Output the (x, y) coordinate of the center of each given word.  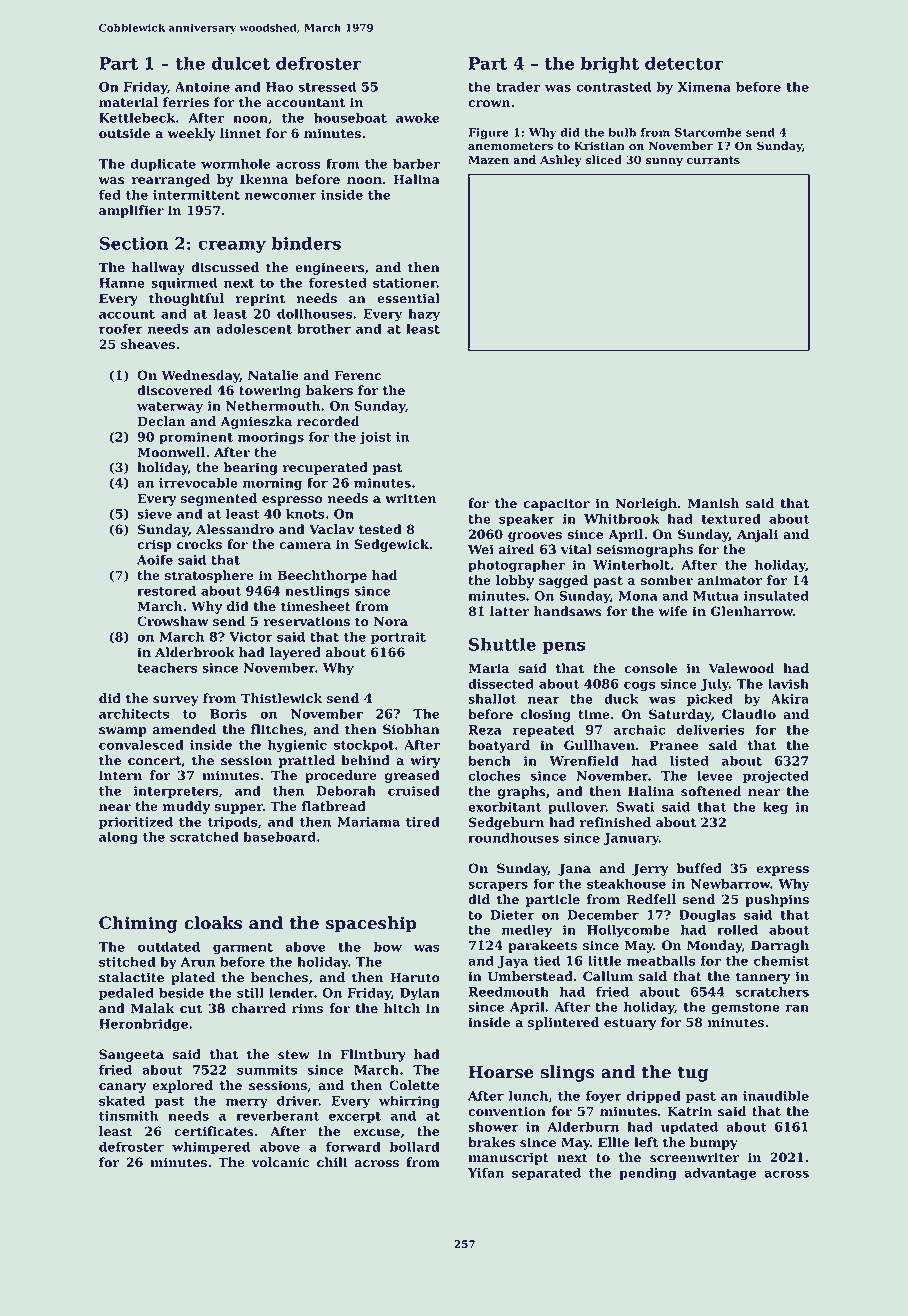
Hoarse (501, 1072)
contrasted (613, 87)
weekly (192, 134)
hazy (424, 315)
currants (713, 160)
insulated (776, 595)
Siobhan (411, 729)
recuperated (325, 468)
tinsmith (128, 1115)
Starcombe (708, 132)
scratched (204, 836)
